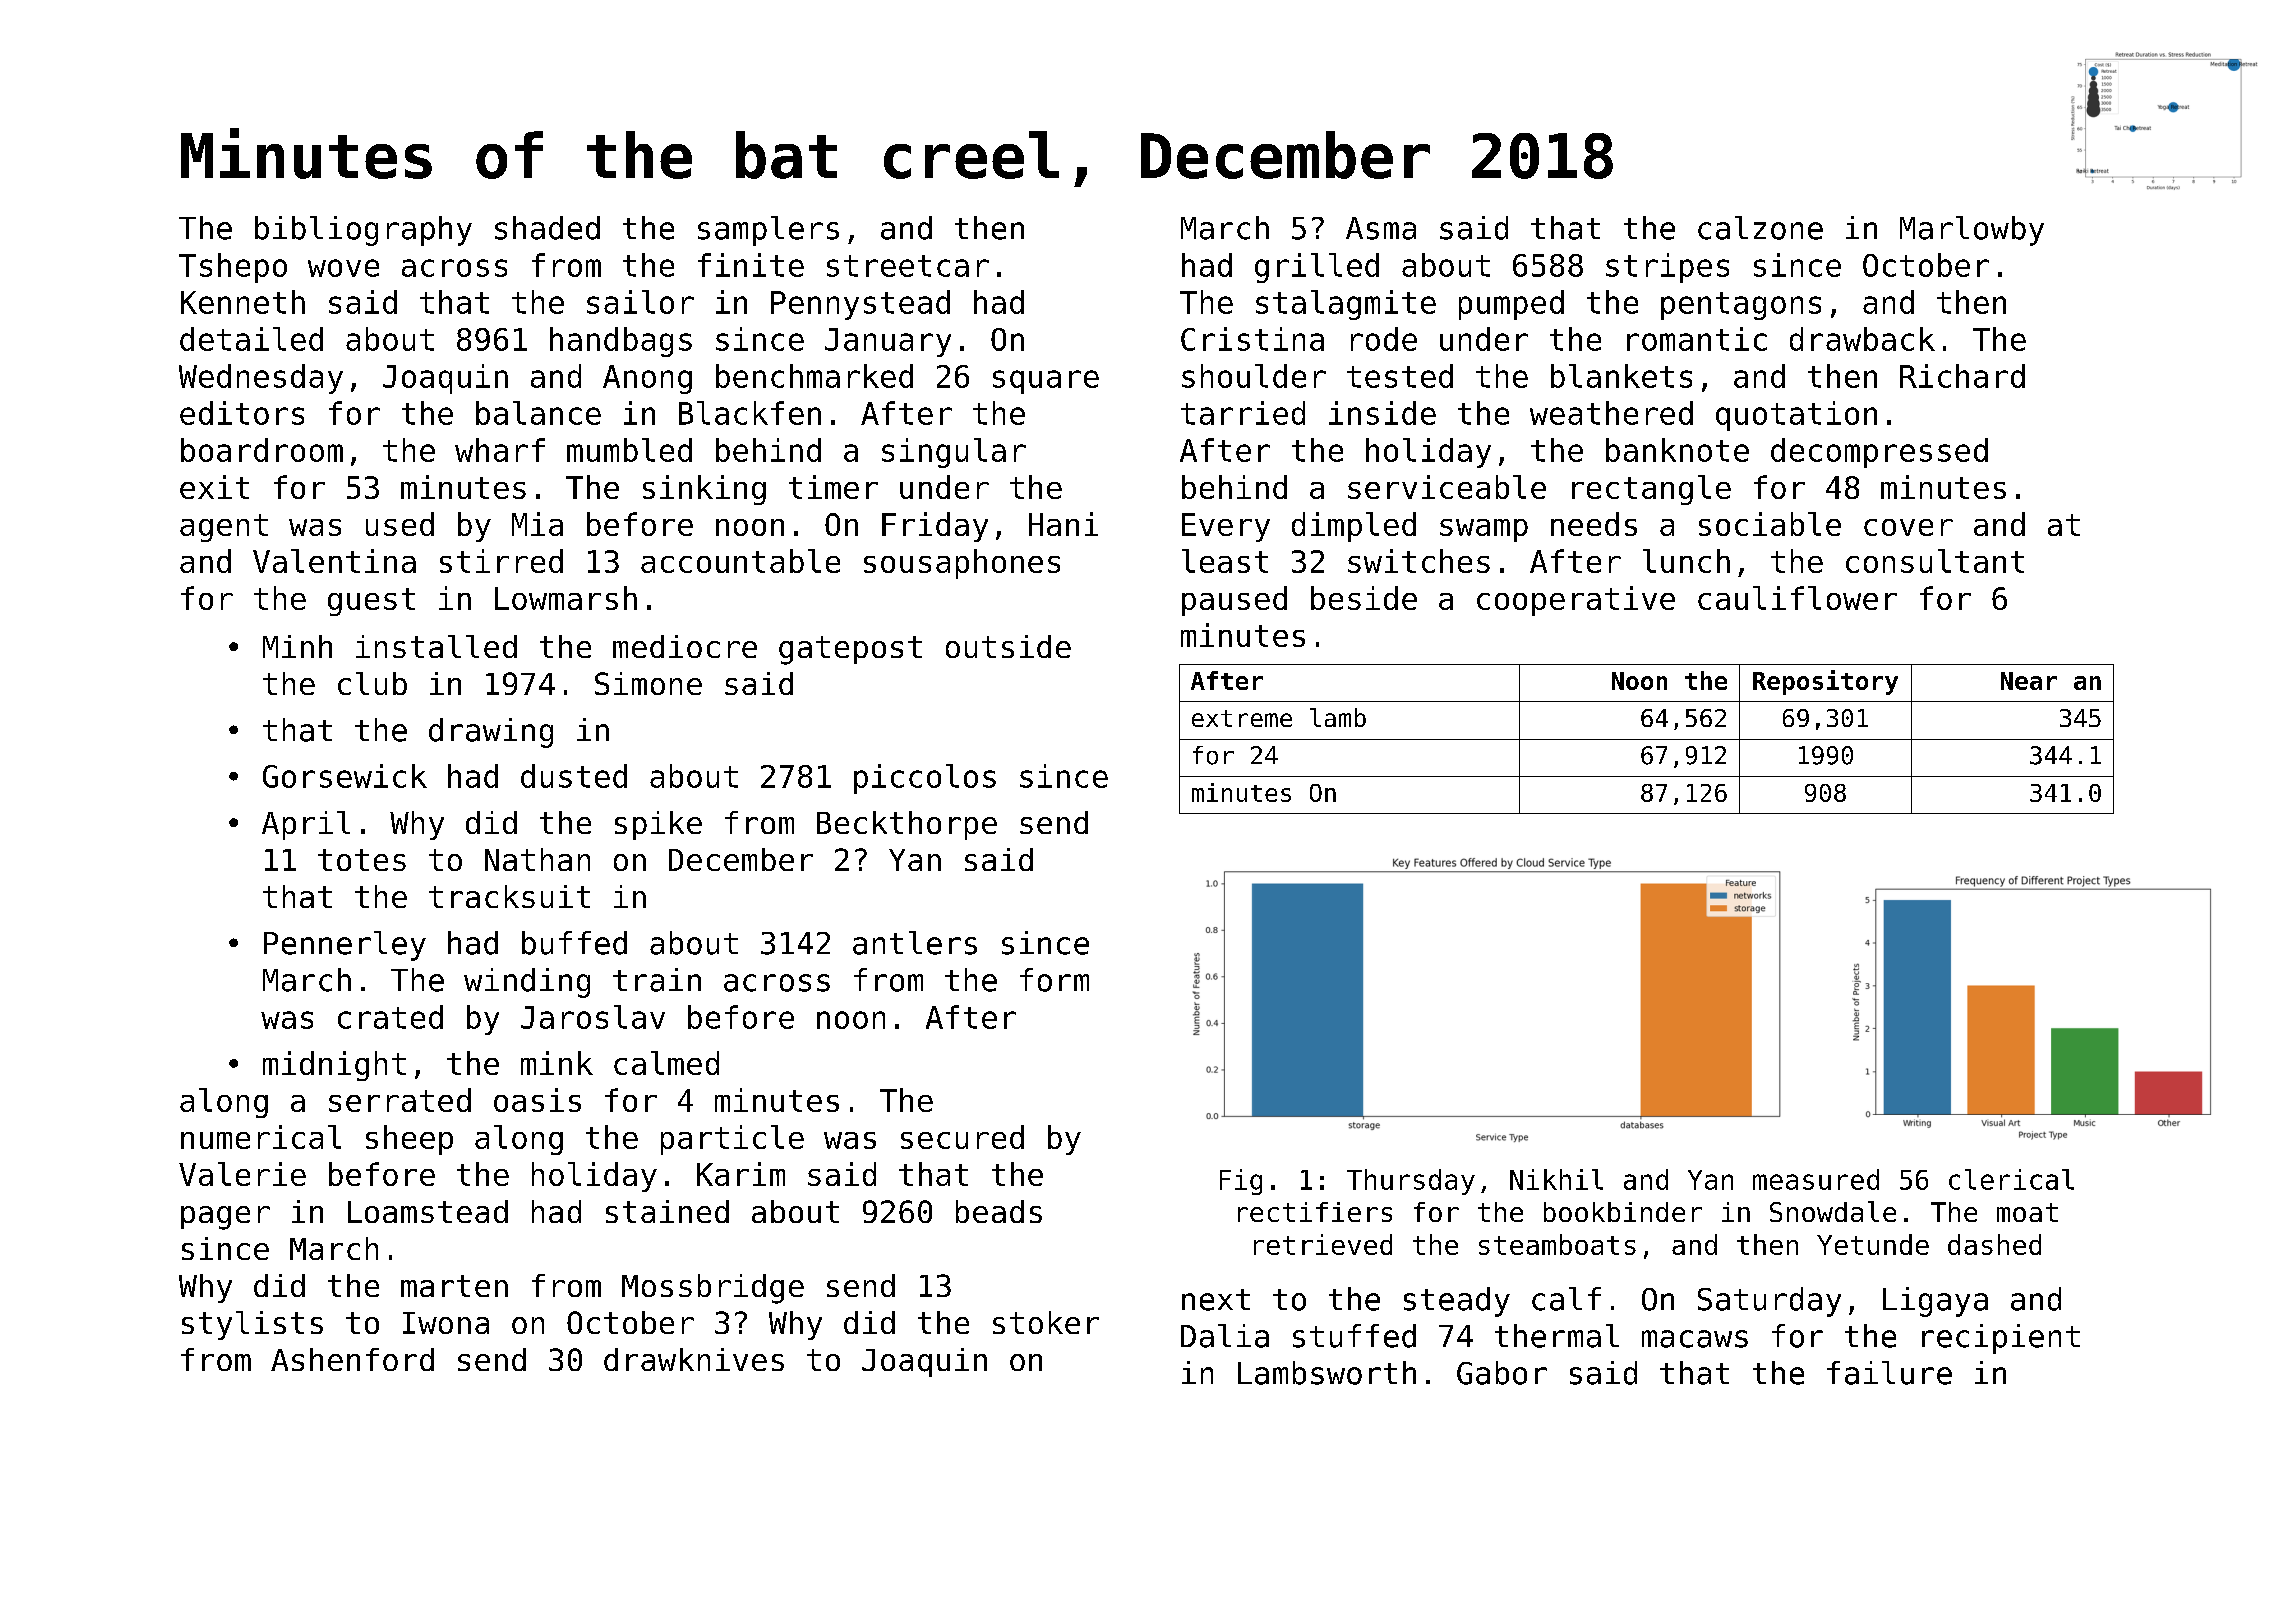  I want to click on pager, so click(225, 1218).
